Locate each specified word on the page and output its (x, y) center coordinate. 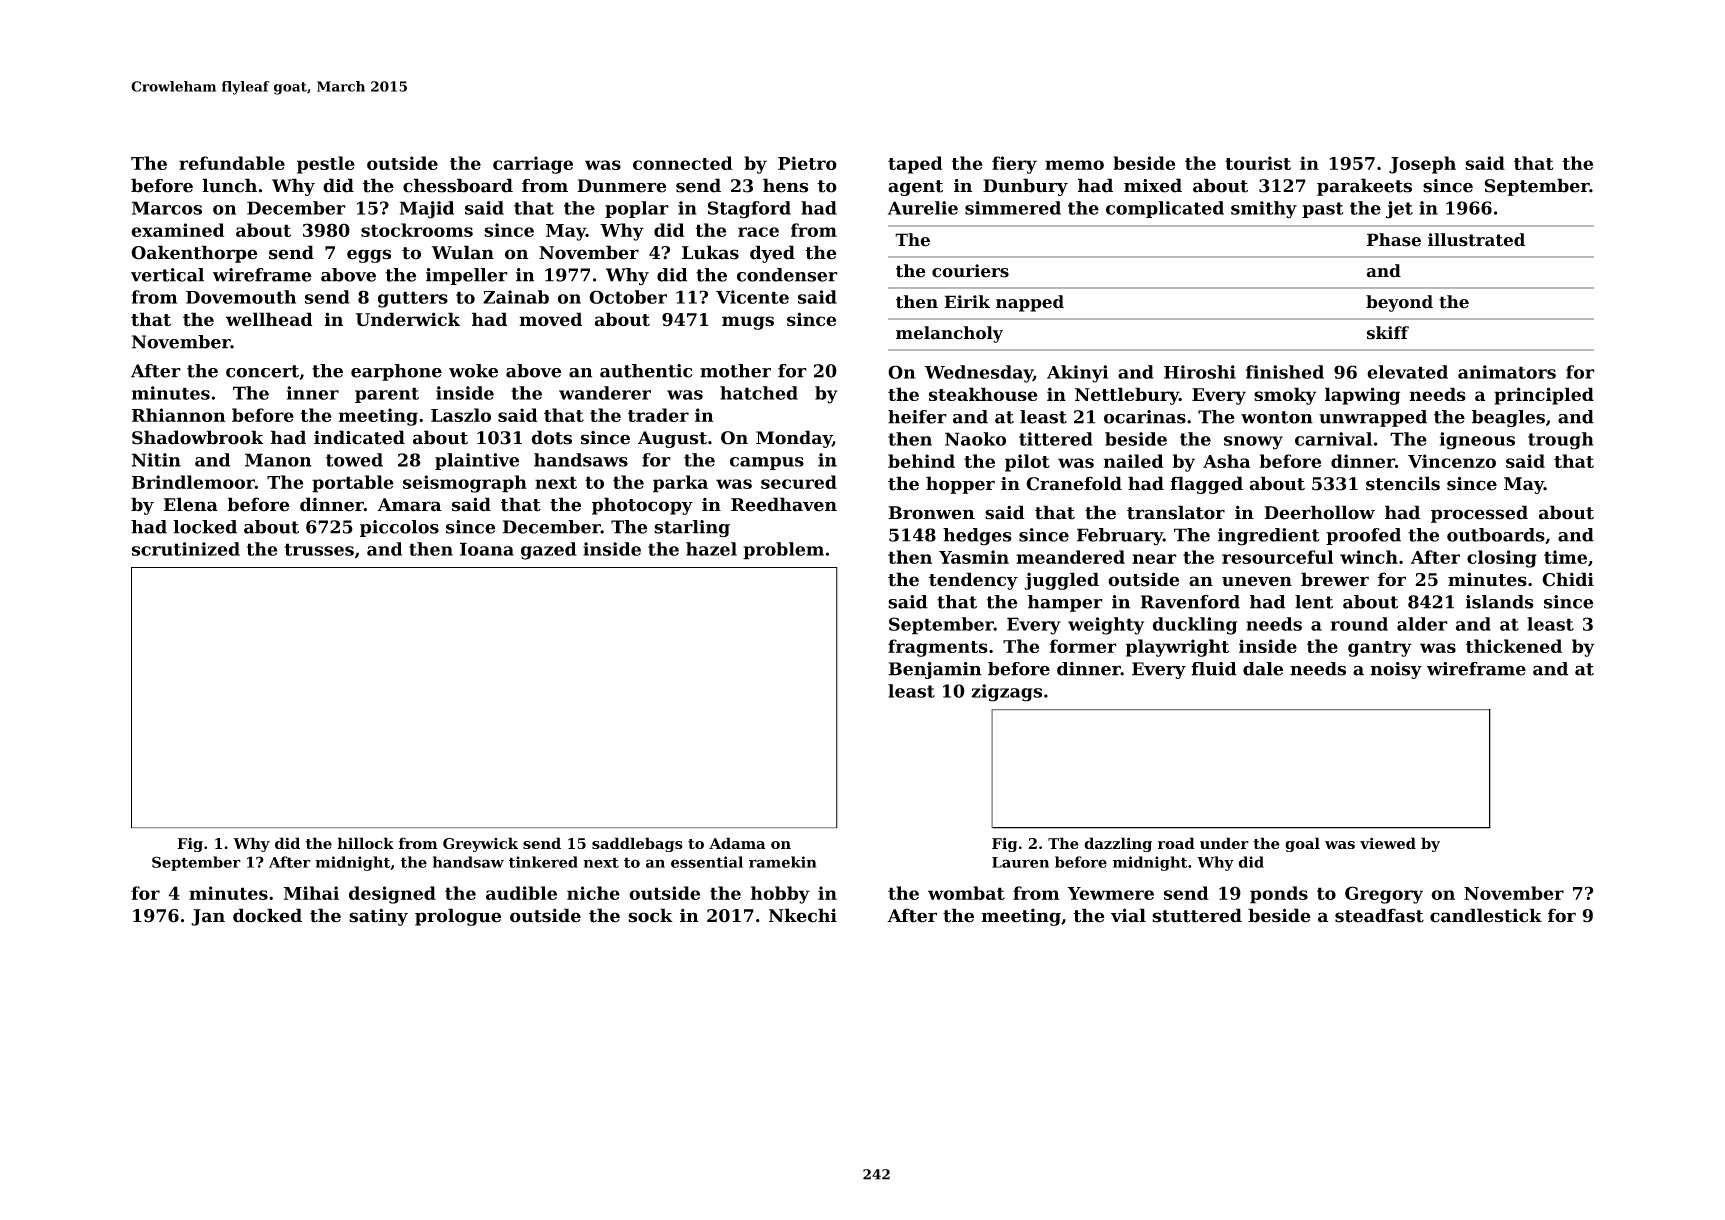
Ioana (487, 549)
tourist (1258, 163)
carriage (533, 165)
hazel (711, 549)
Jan (208, 917)
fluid (1214, 669)
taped (915, 165)
